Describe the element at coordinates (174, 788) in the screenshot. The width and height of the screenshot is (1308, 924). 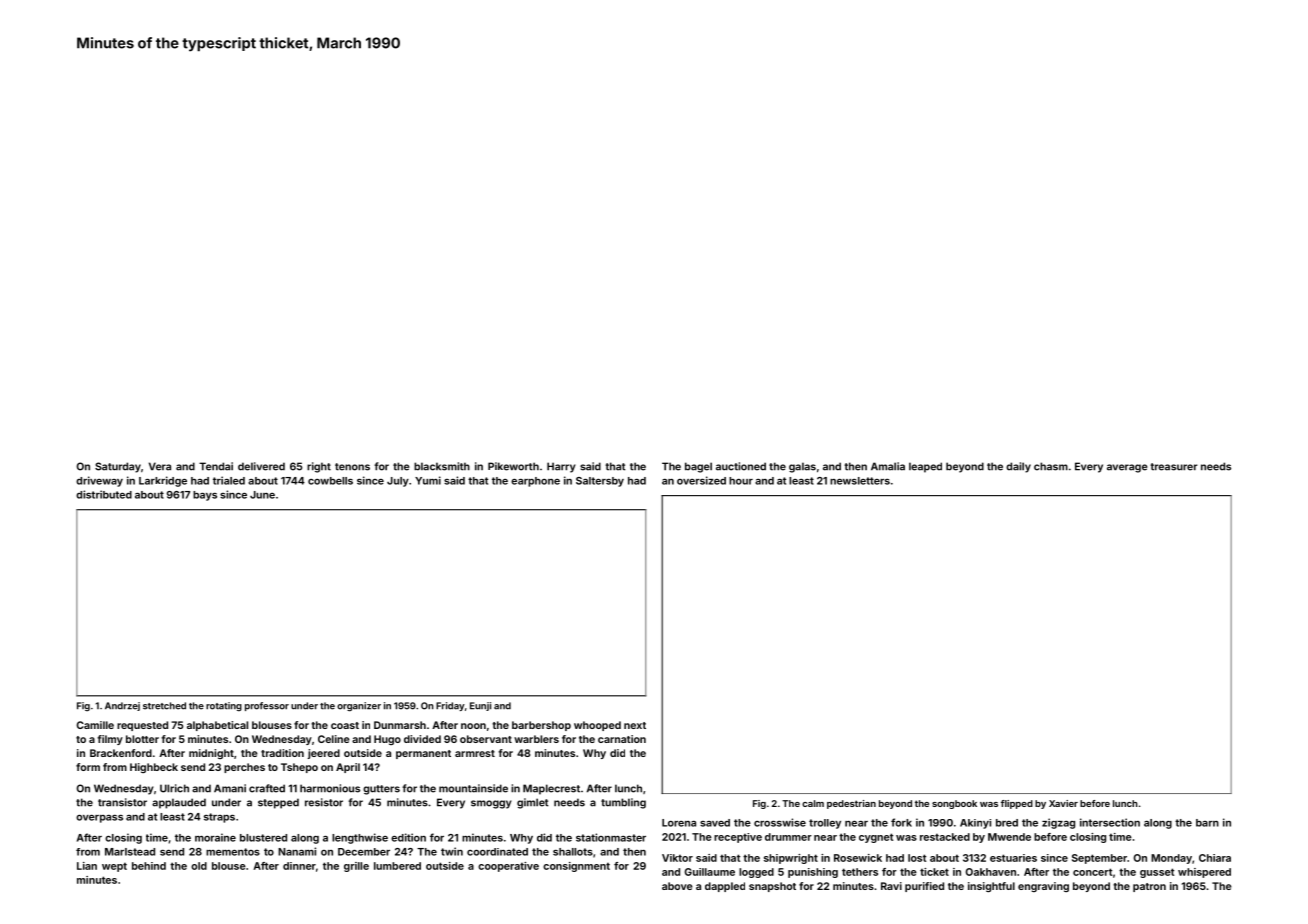
I see `Ulrich` at that location.
